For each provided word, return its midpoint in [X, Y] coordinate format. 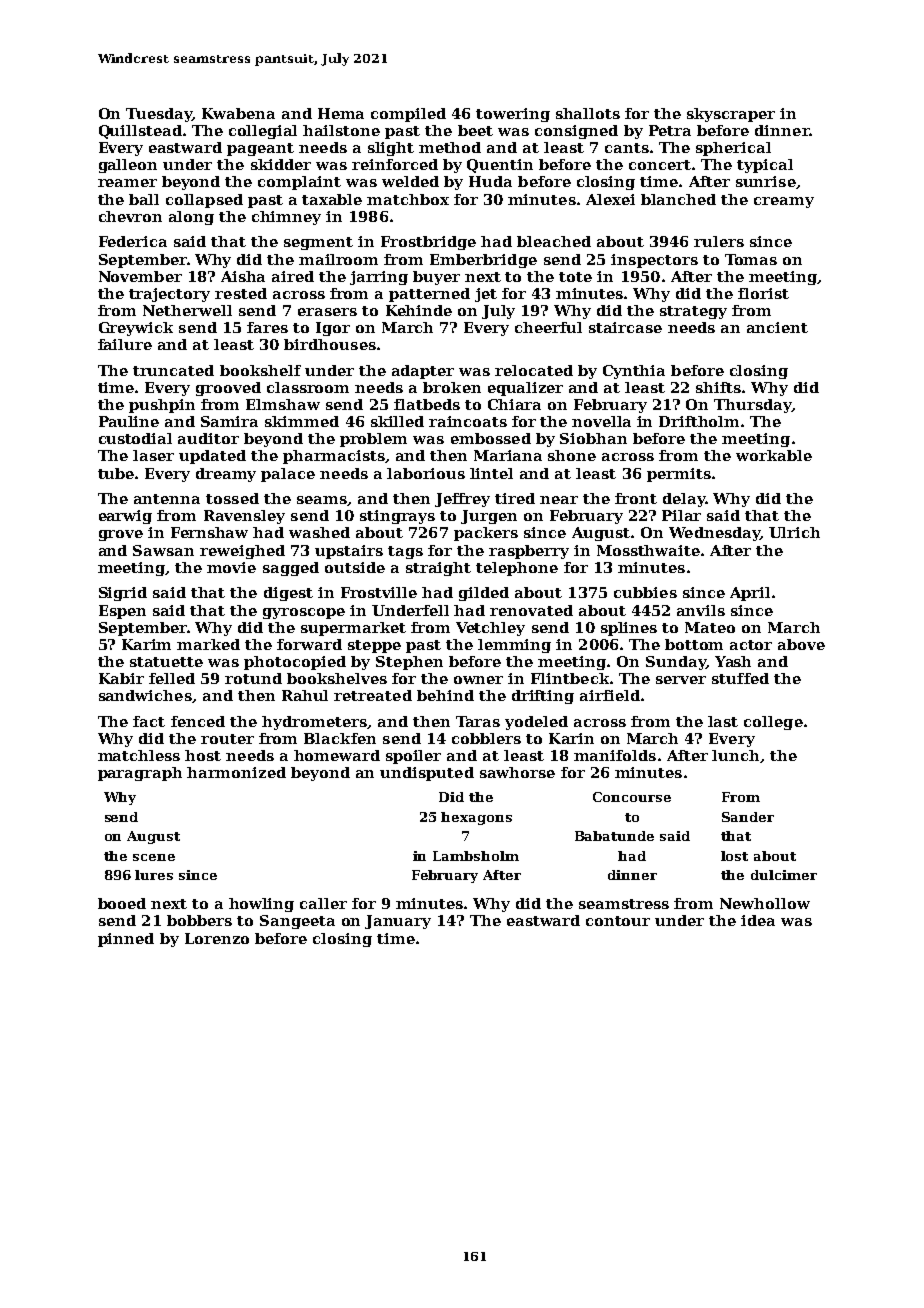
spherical [733, 149]
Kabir [121, 678]
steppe [374, 646]
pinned [126, 940]
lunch [735, 755]
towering [513, 115]
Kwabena [238, 113]
